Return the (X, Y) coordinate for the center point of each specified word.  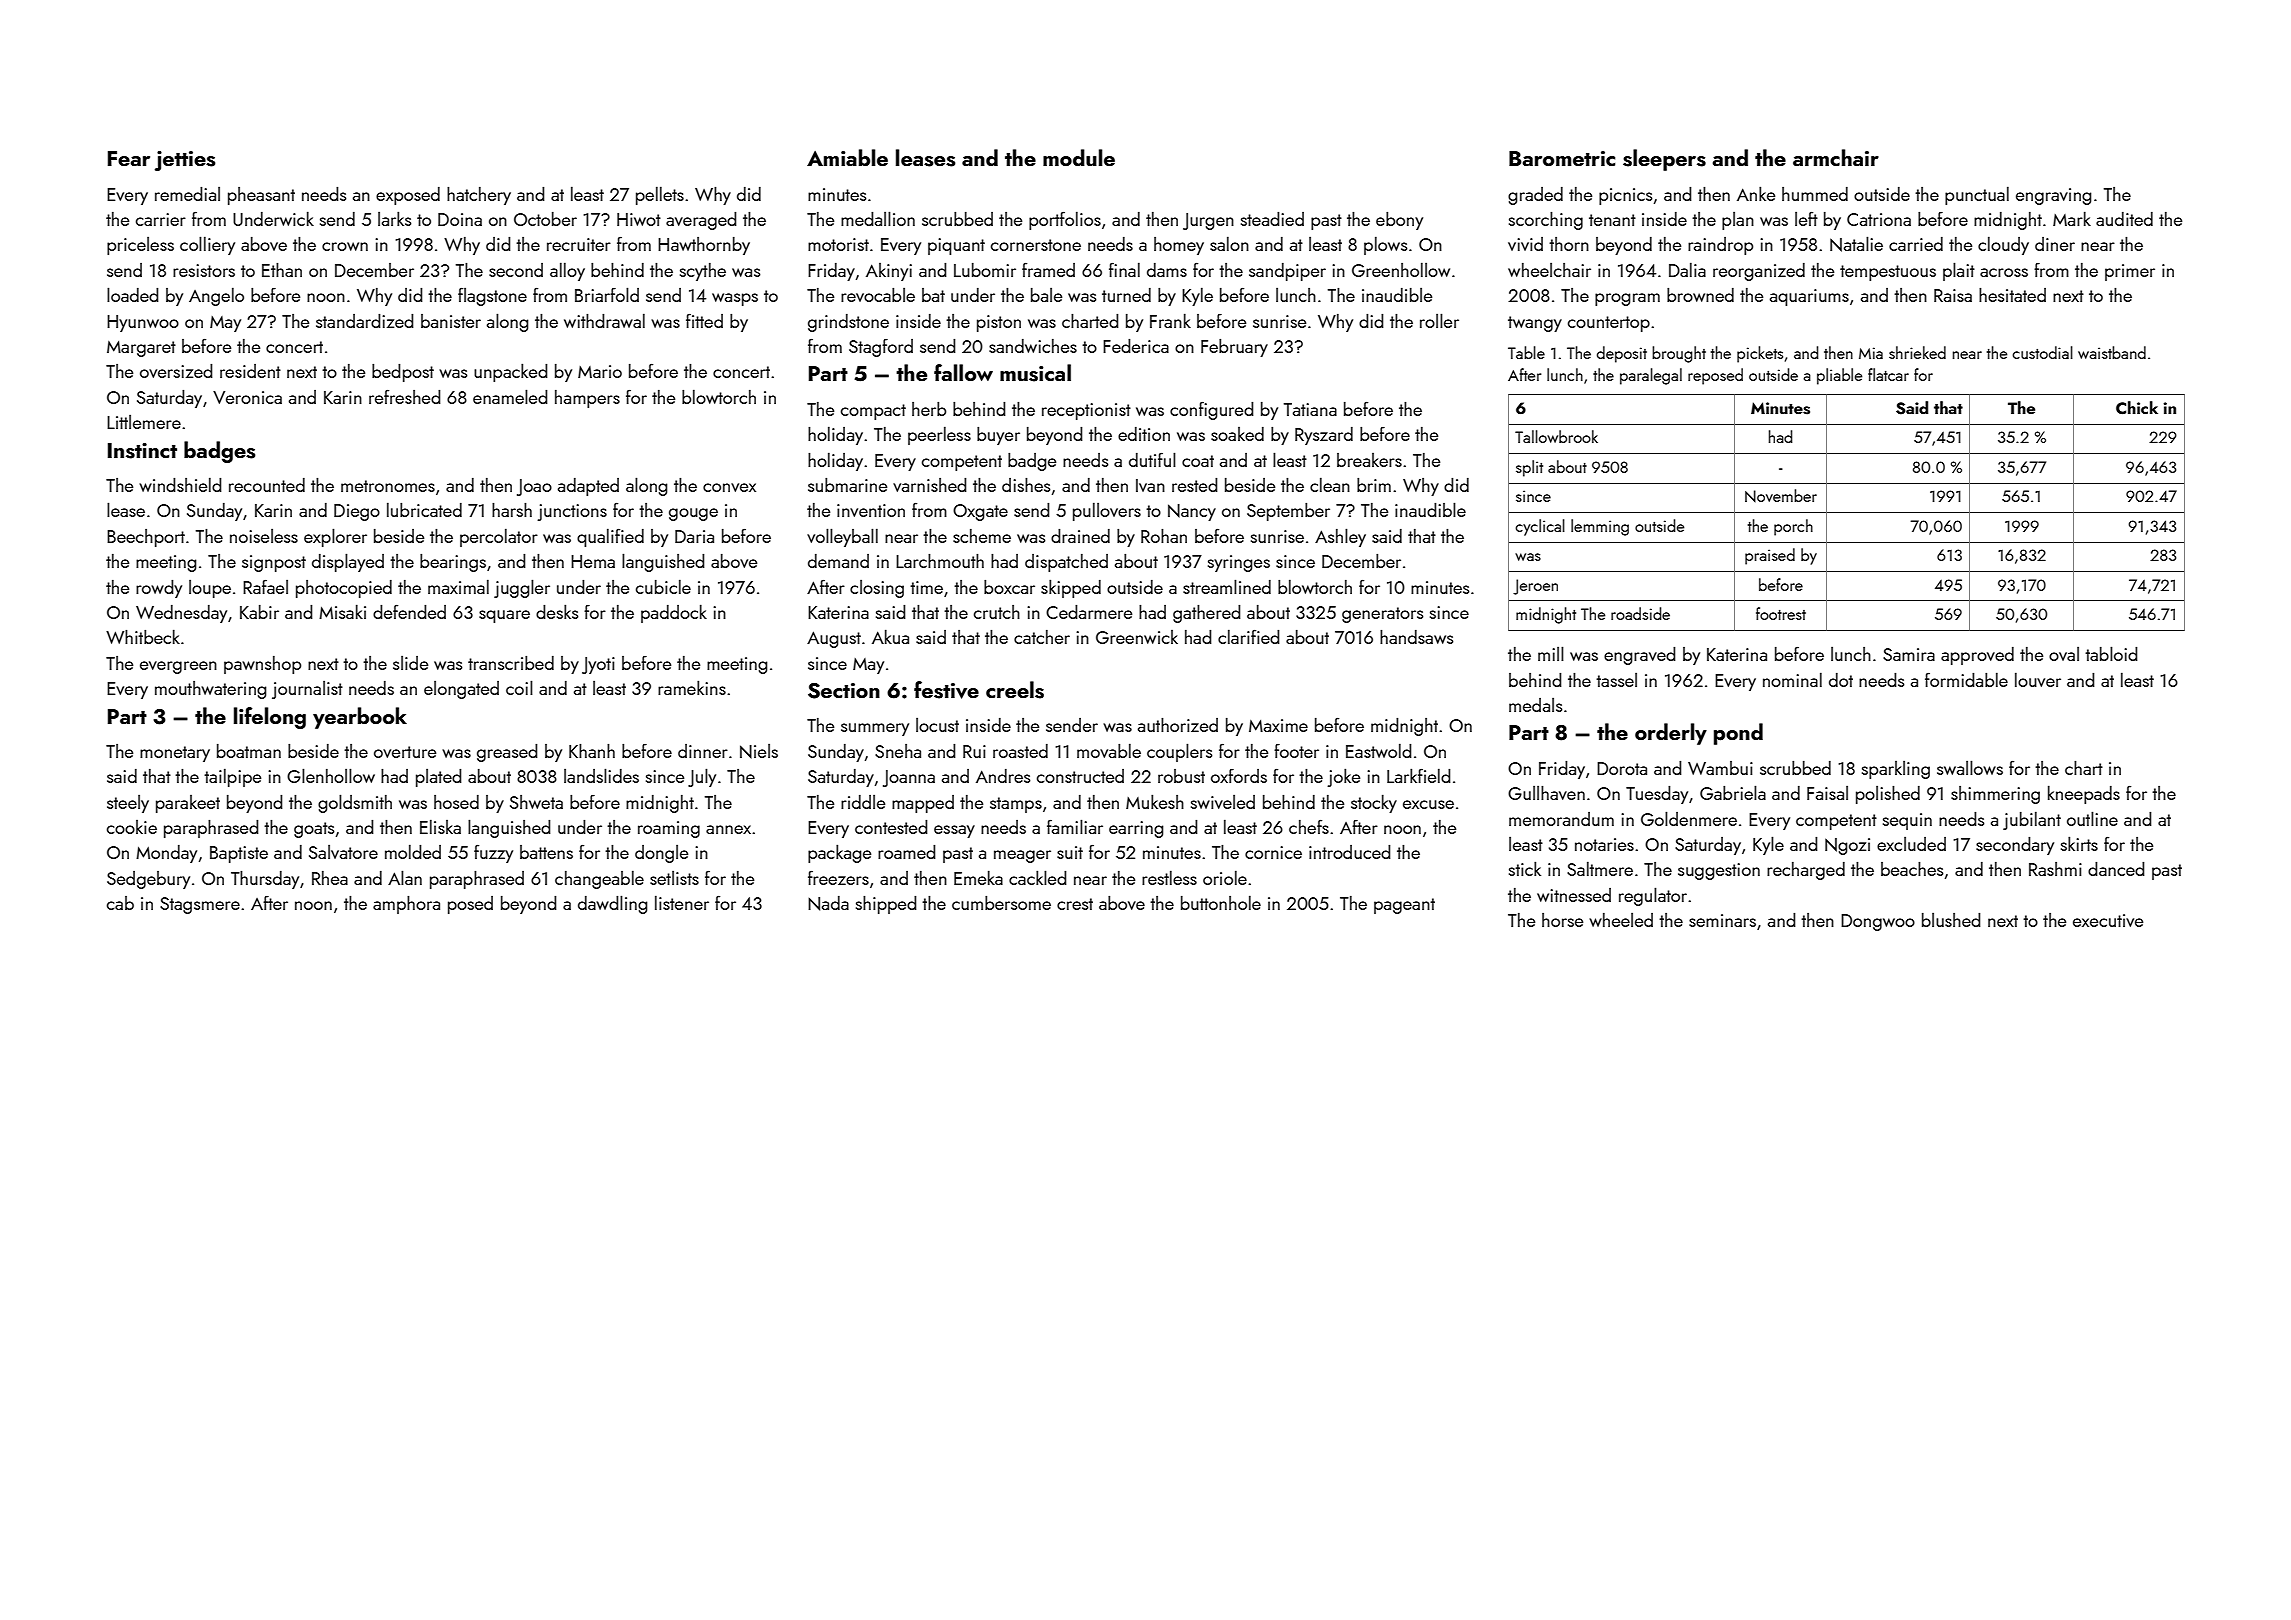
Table (1526, 352)
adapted (588, 487)
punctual (1977, 195)
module (1079, 157)
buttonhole (1221, 902)
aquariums (1809, 297)
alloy (567, 271)
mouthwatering (210, 690)
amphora (406, 905)
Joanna (909, 778)
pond (1738, 734)
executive (2108, 920)
